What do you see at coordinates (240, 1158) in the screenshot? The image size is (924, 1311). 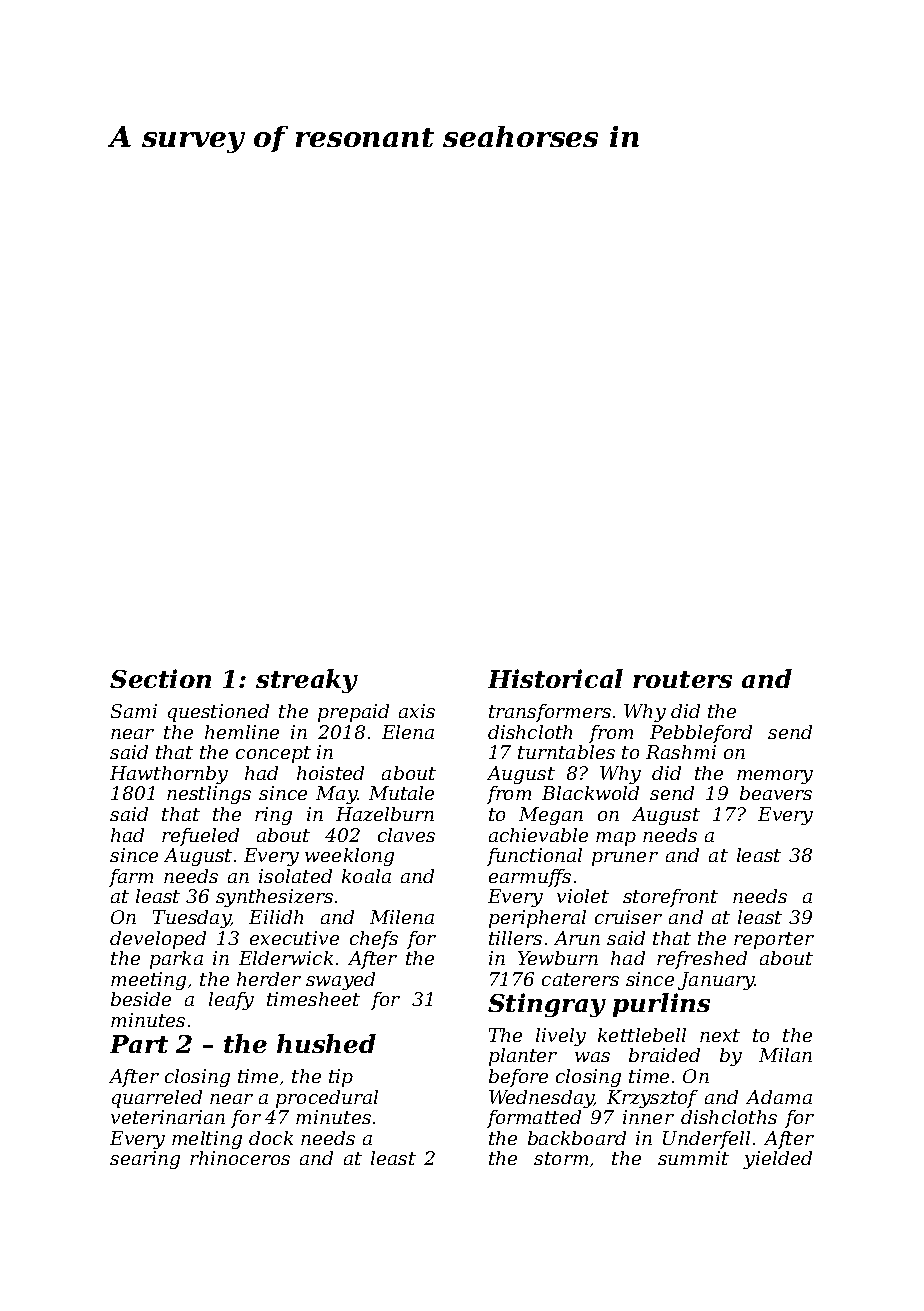 I see `rhinoceros` at bounding box center [240, 1158].
